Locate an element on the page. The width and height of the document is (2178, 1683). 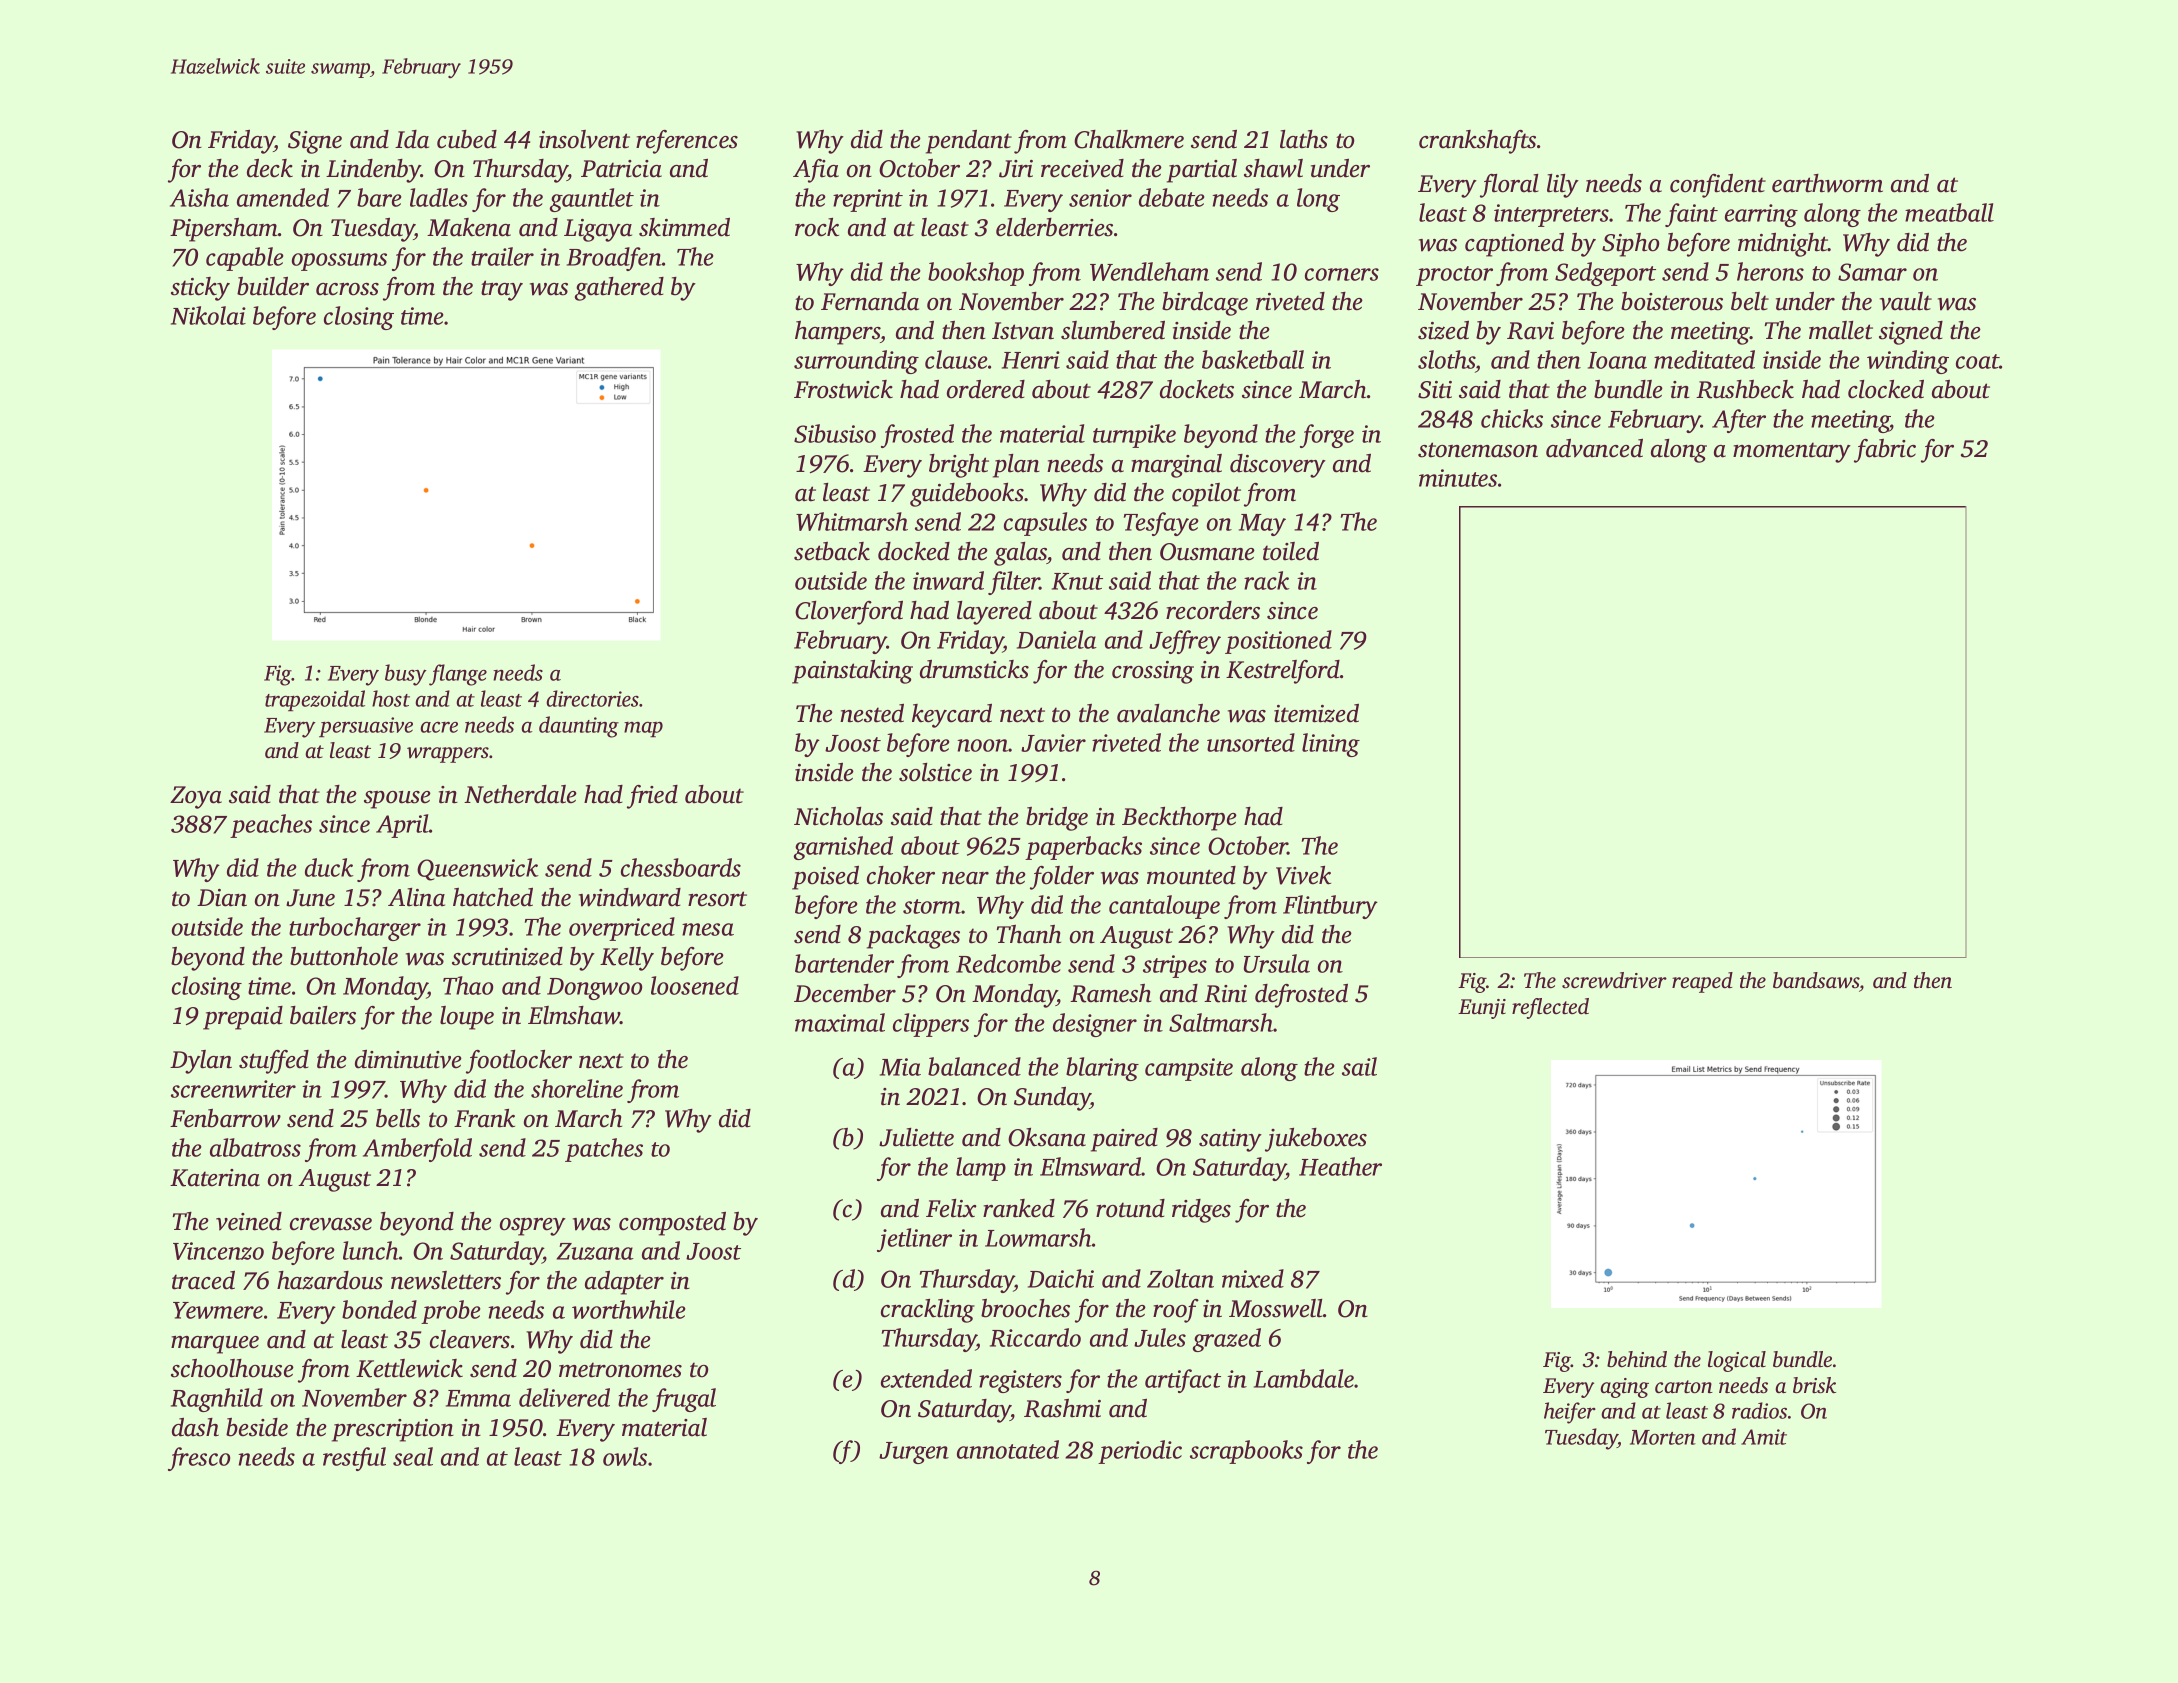
references is located at coordinates (687, 142).
